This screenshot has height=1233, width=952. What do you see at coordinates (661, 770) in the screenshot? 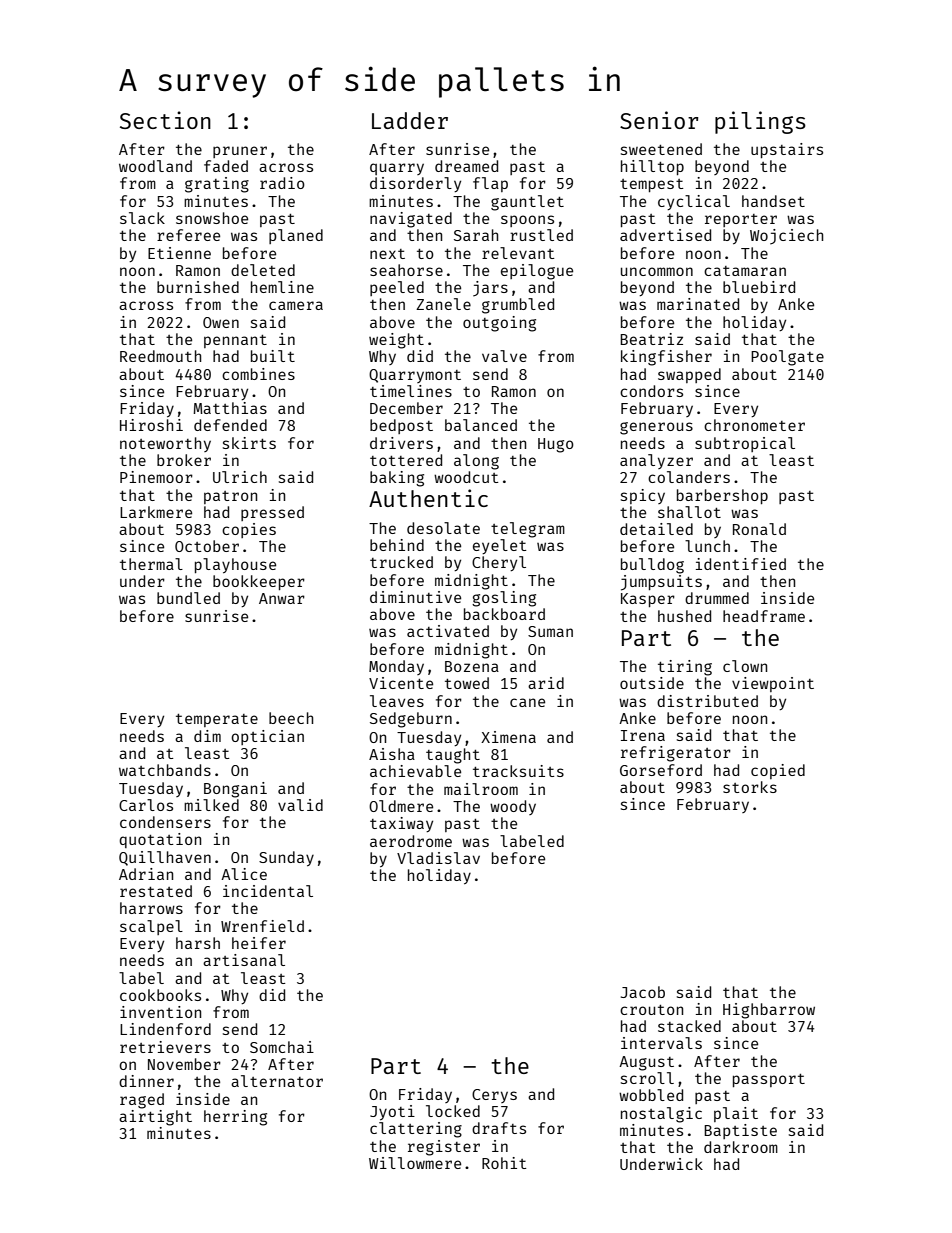
I see `Gorseford` at bounding box center [661, 770].
